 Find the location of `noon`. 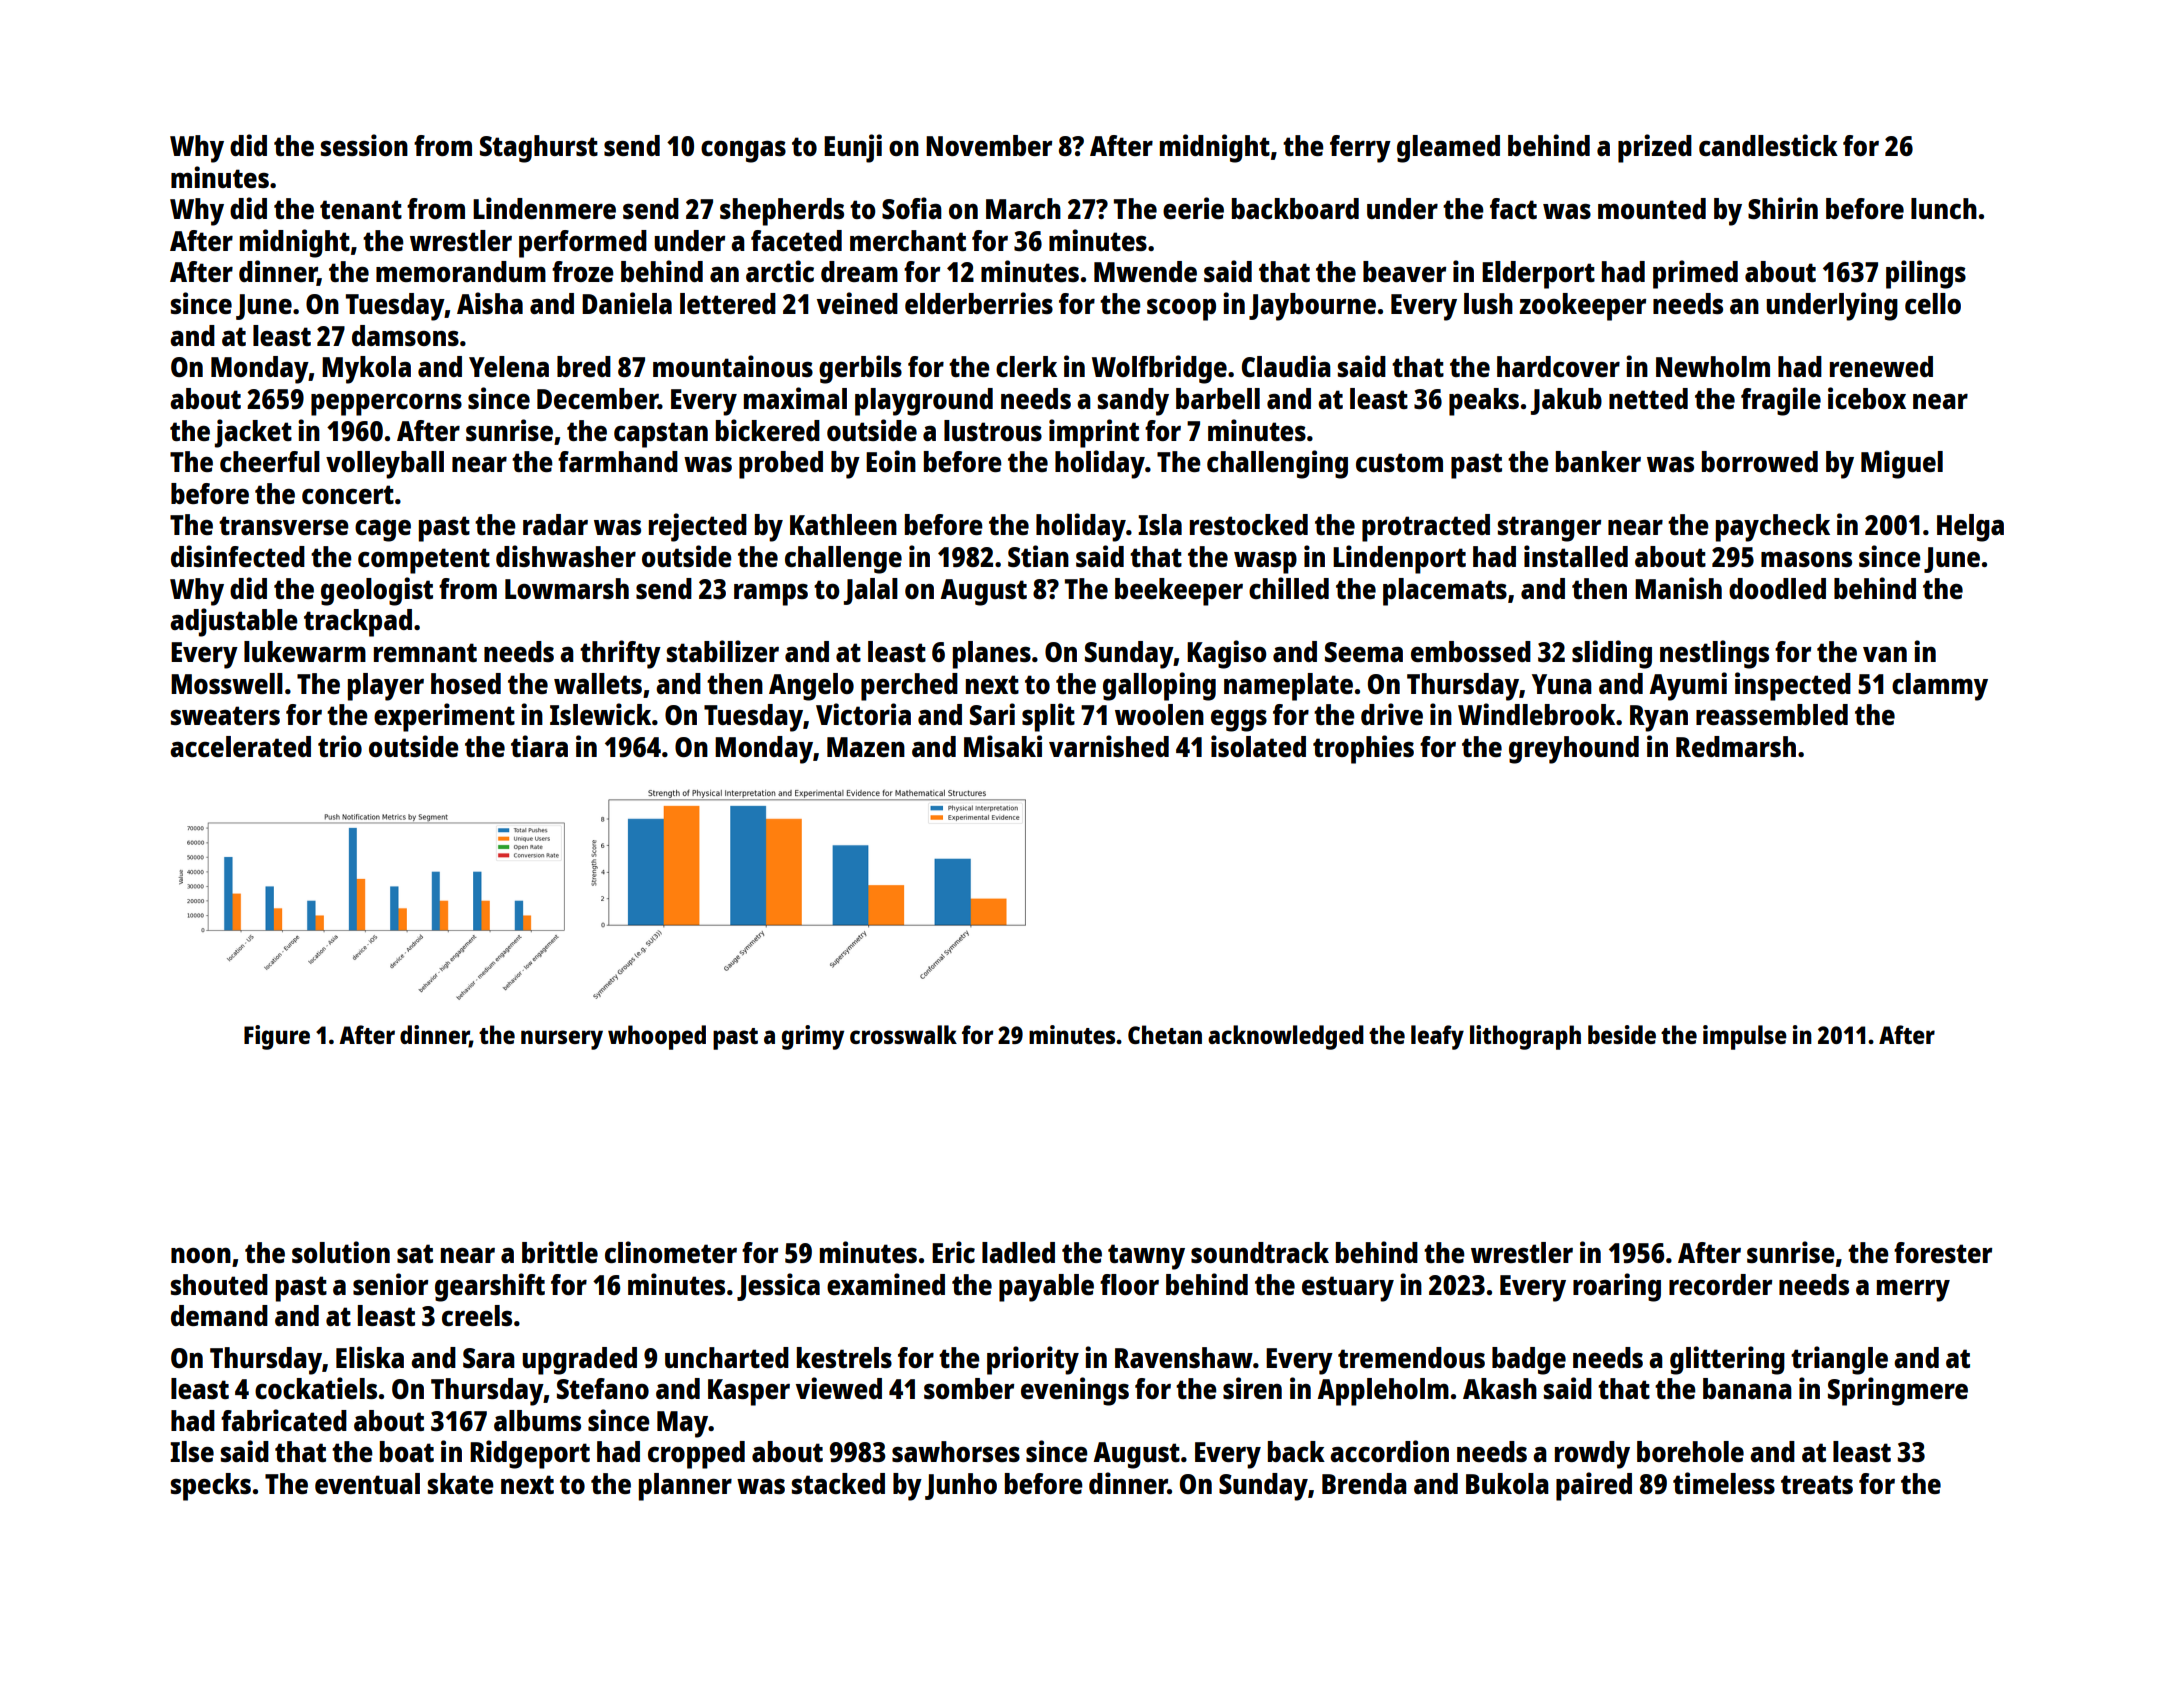

noon is located at coordinates (201, 1255).
